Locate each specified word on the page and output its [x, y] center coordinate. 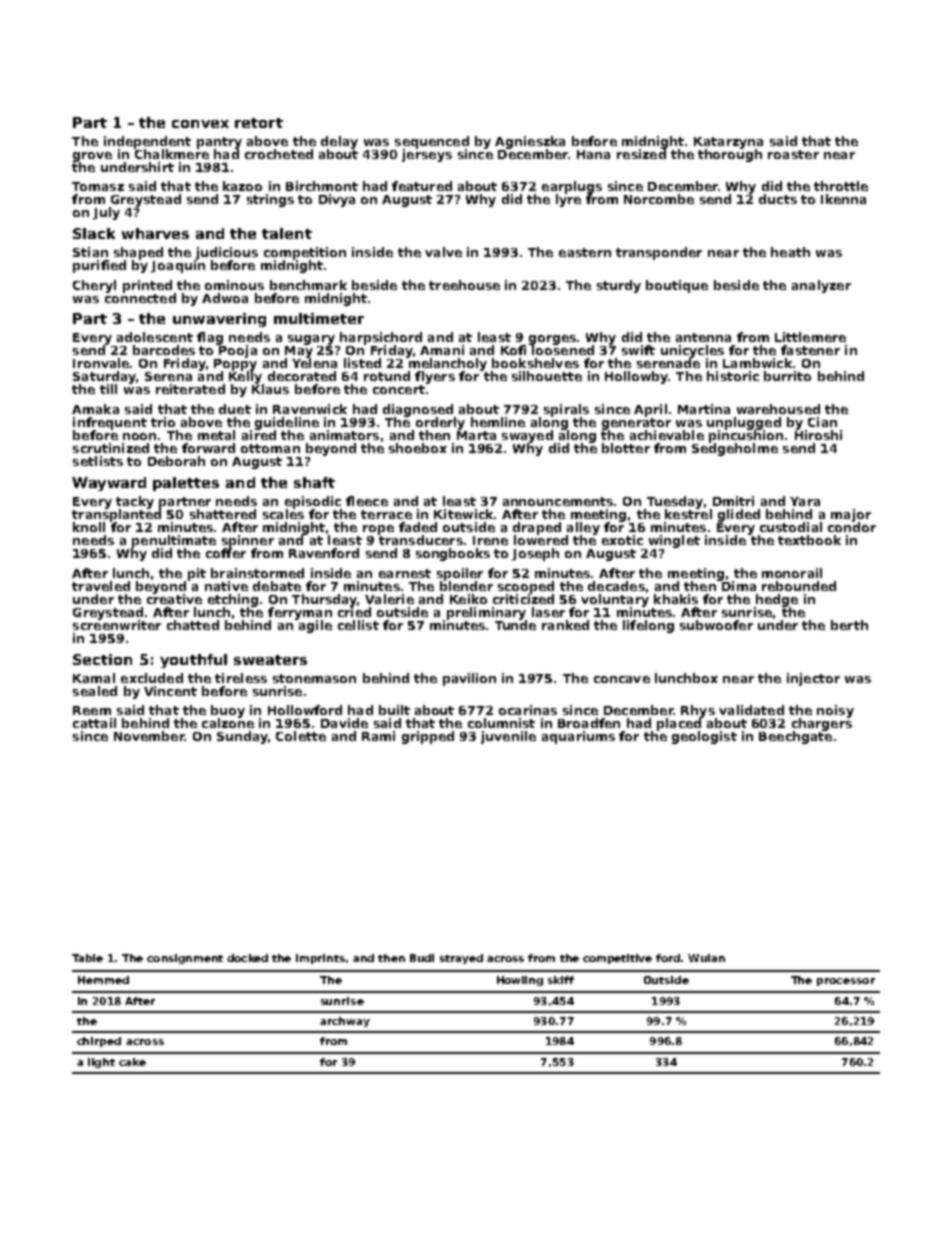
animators [344, 435]
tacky [135, 502]
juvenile [508, 737]
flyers [435, 377]
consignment [185, 959]
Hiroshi [818, 435]
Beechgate [795, 738]
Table [87, 958]
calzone [228, 723]
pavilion [469, 679]
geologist [704, 737]
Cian [822, 422]
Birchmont [322, 186]
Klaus [270, 389]
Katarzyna [728, 143]
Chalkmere [172, 154]
